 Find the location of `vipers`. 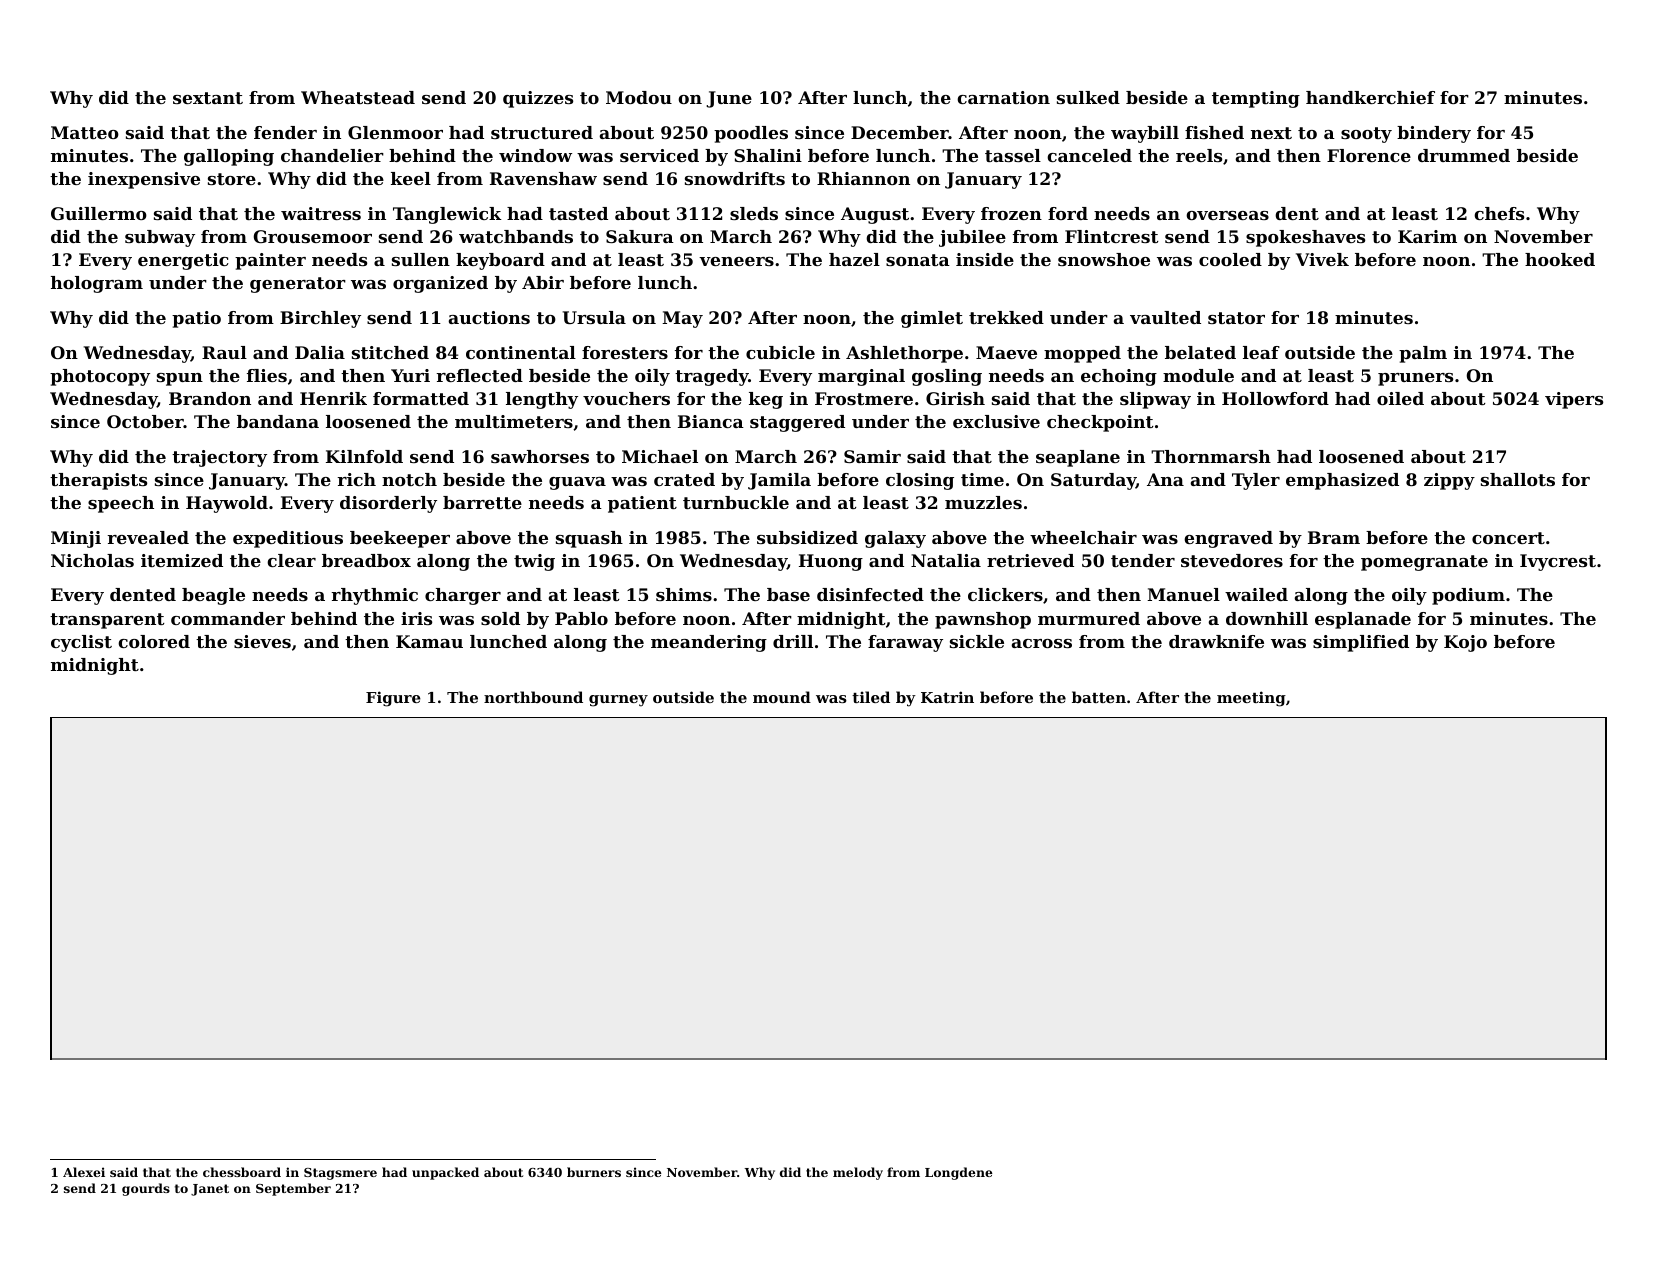

vipers is located at coordinates (1574, 400).
